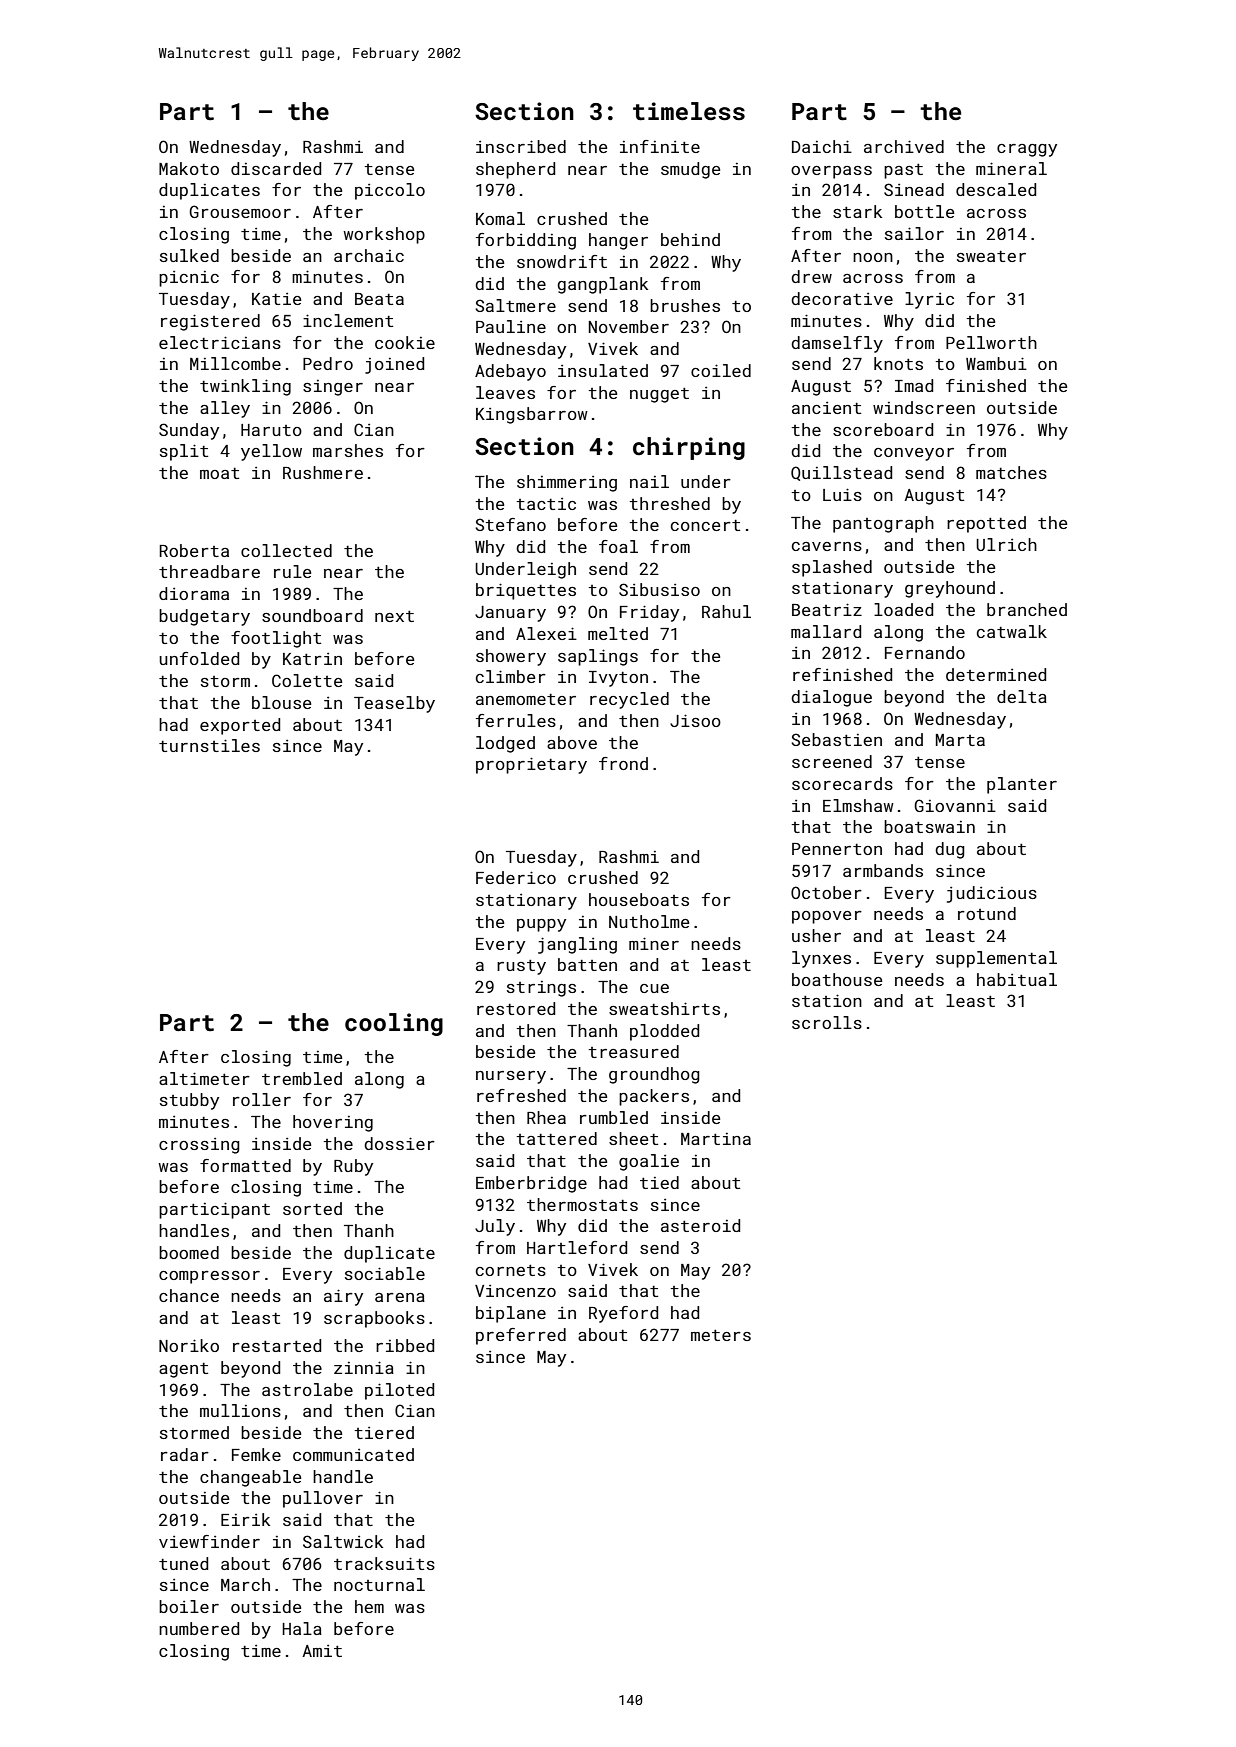 Image resolution: width=1236 pixels, height=1747 pixels. What do you see at coordinates (623, 1314) in the image?
I see `Ryeford` at bounding box center [623, 1314].
